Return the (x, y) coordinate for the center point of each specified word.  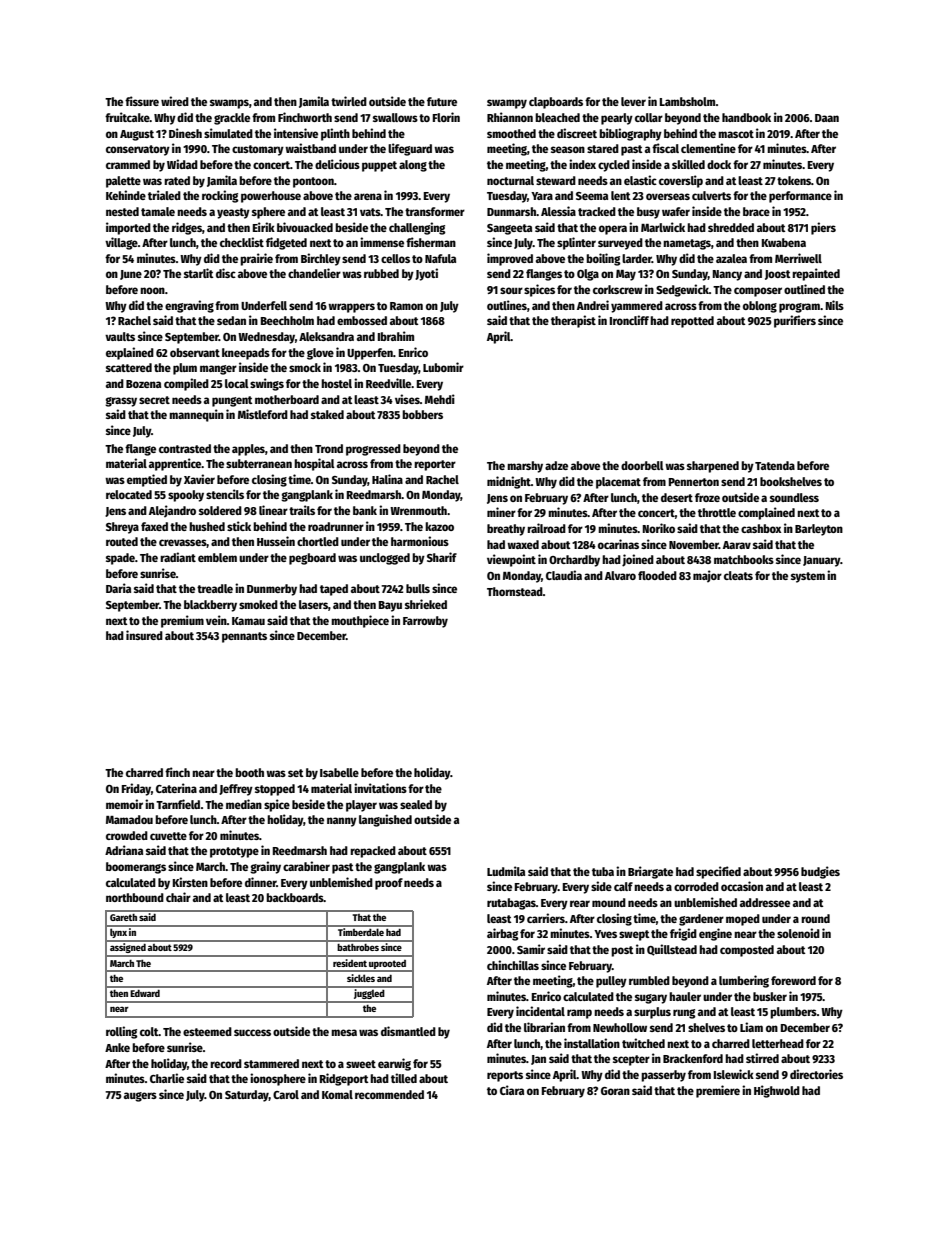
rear (580, 903)
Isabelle (339, 772)
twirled (349, 101)
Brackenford (693, 1058)
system (808, 577)
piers (823, 228)
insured (144, 635)
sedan (231, 320)
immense (382, 242)
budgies (820, 872)
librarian (544, 1027)
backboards (295, 897)
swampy (507, 104)
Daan (827, 118)
